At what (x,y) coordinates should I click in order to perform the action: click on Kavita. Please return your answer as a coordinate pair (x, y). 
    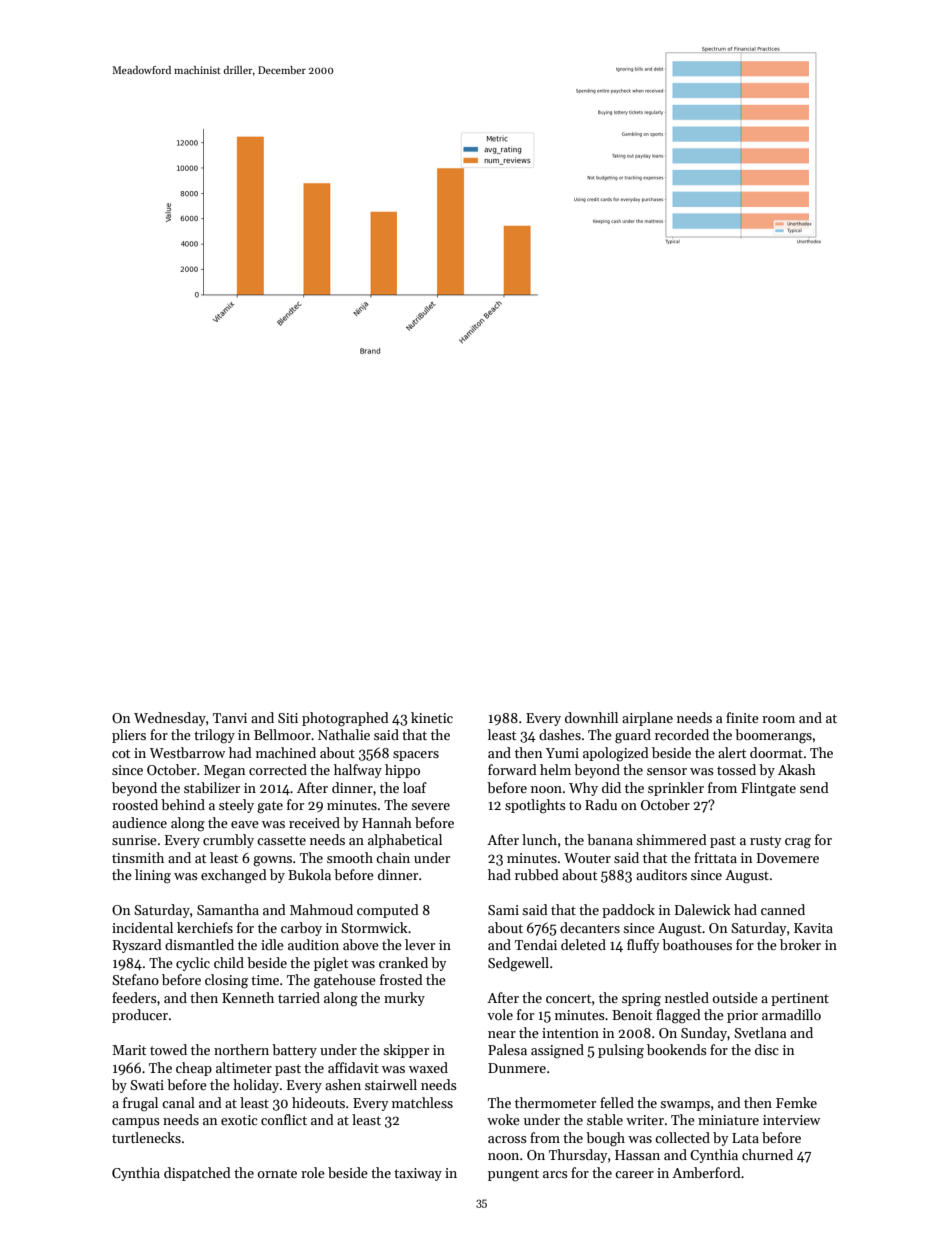
    Looking at the image, I should click on (813, 928).
